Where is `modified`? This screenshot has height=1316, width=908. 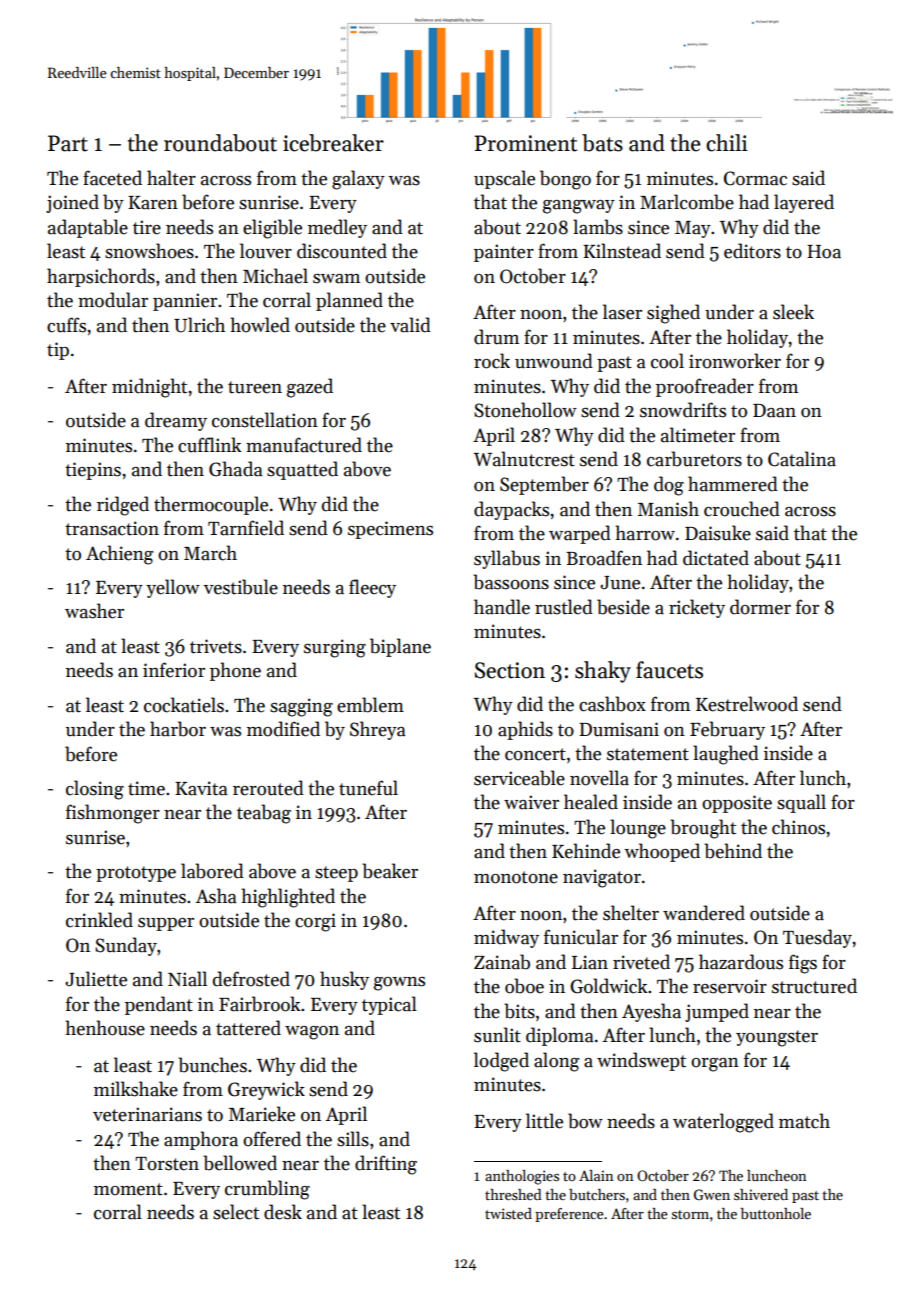
modified is located at coordinates (283, 729).
